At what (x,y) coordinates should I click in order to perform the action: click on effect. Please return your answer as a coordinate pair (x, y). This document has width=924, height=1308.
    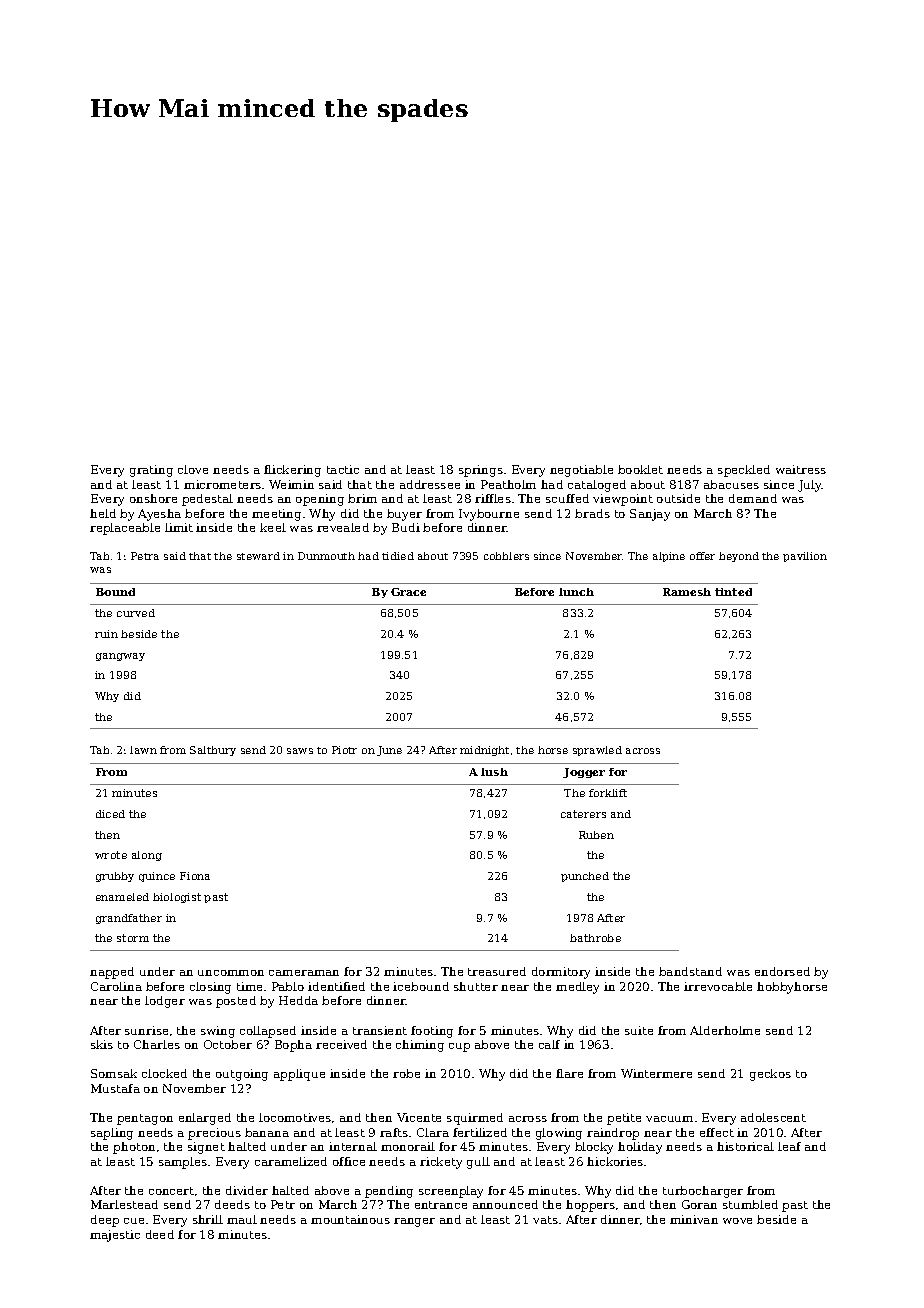
    Looking at the image, I should click on (717, 1132).
